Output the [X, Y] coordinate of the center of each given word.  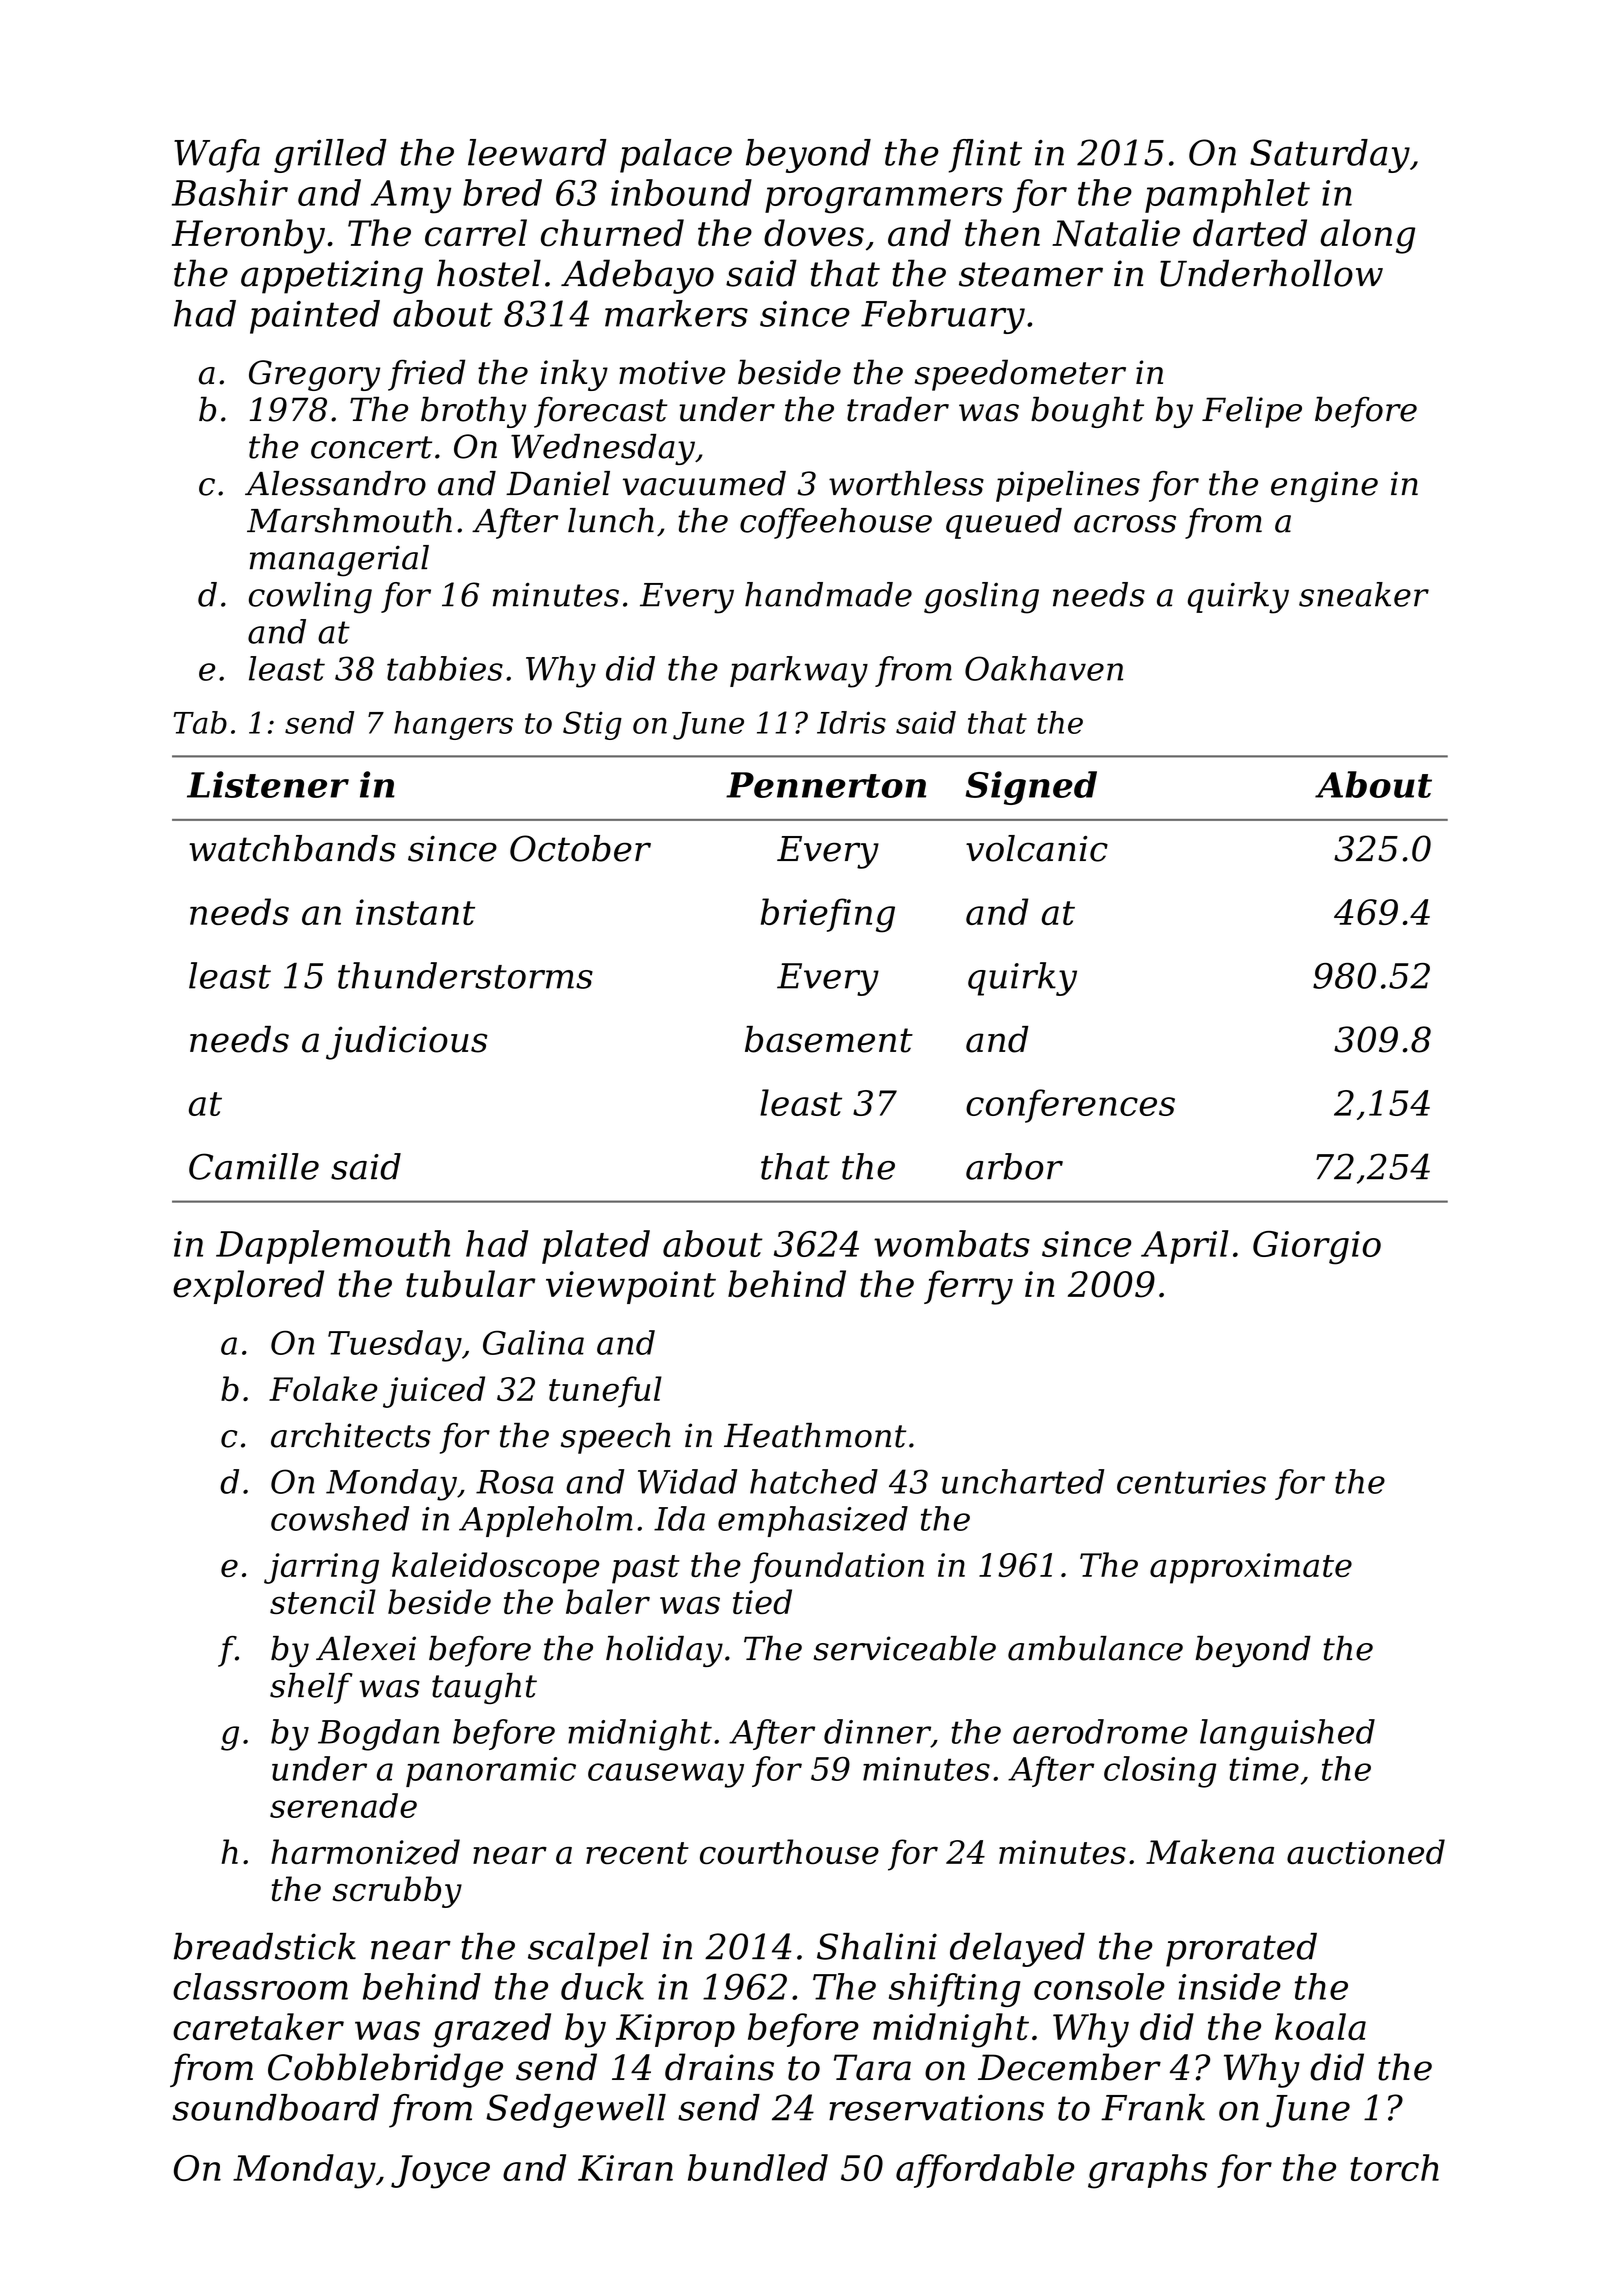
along [1368, 236]
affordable [985, 2171]
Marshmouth [349, 520]
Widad [687, 1481]
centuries [1191, 1482]
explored [248, 1287]
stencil [323, 1601]
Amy [411, 197]
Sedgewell [576, 2111]
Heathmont [815, 1435]
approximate [1251, 1568]
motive [672, 372]
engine [1324, 486]
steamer [1031, 274]
